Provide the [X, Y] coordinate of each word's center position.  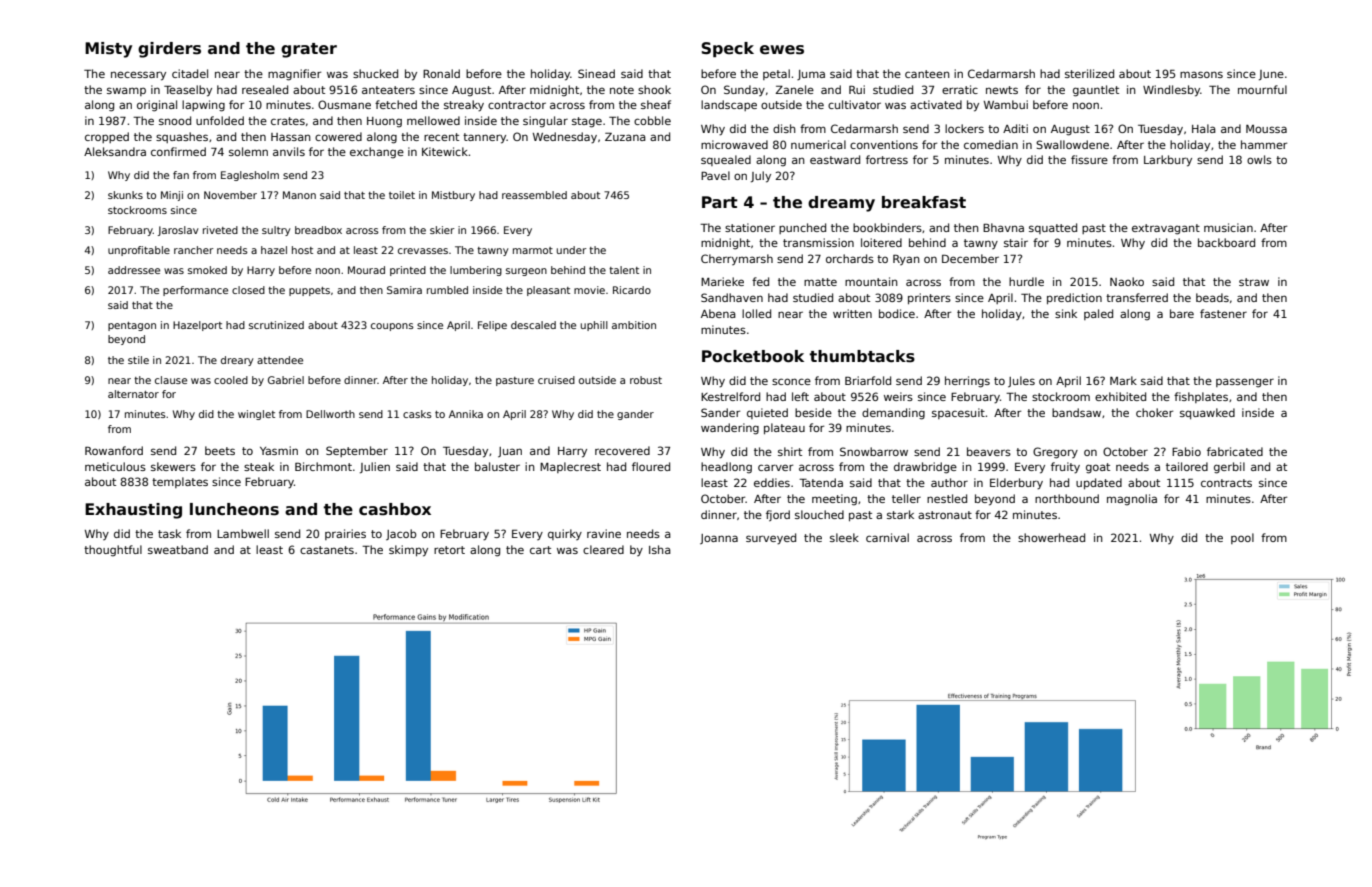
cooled [231, 380]
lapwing [203, 106]
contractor [517, 105]
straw [1254, 282]
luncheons [234, 509]
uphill [594, 326]
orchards [850, 258]
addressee [134, 270]
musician [1228, 227]
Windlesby [1171, 91]
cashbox [395, 509]
